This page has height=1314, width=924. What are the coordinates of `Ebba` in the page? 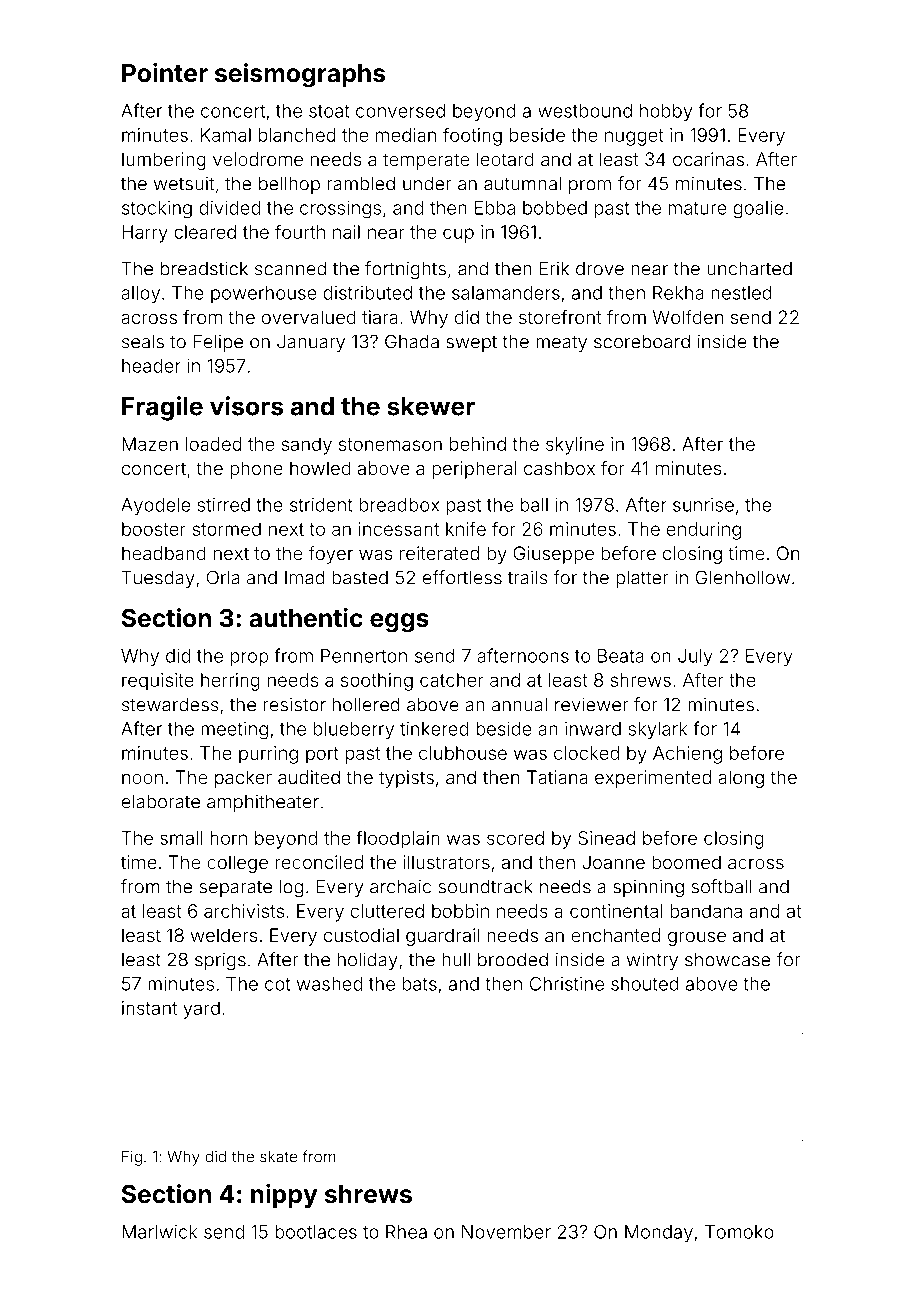 It's located at (495, 208).
